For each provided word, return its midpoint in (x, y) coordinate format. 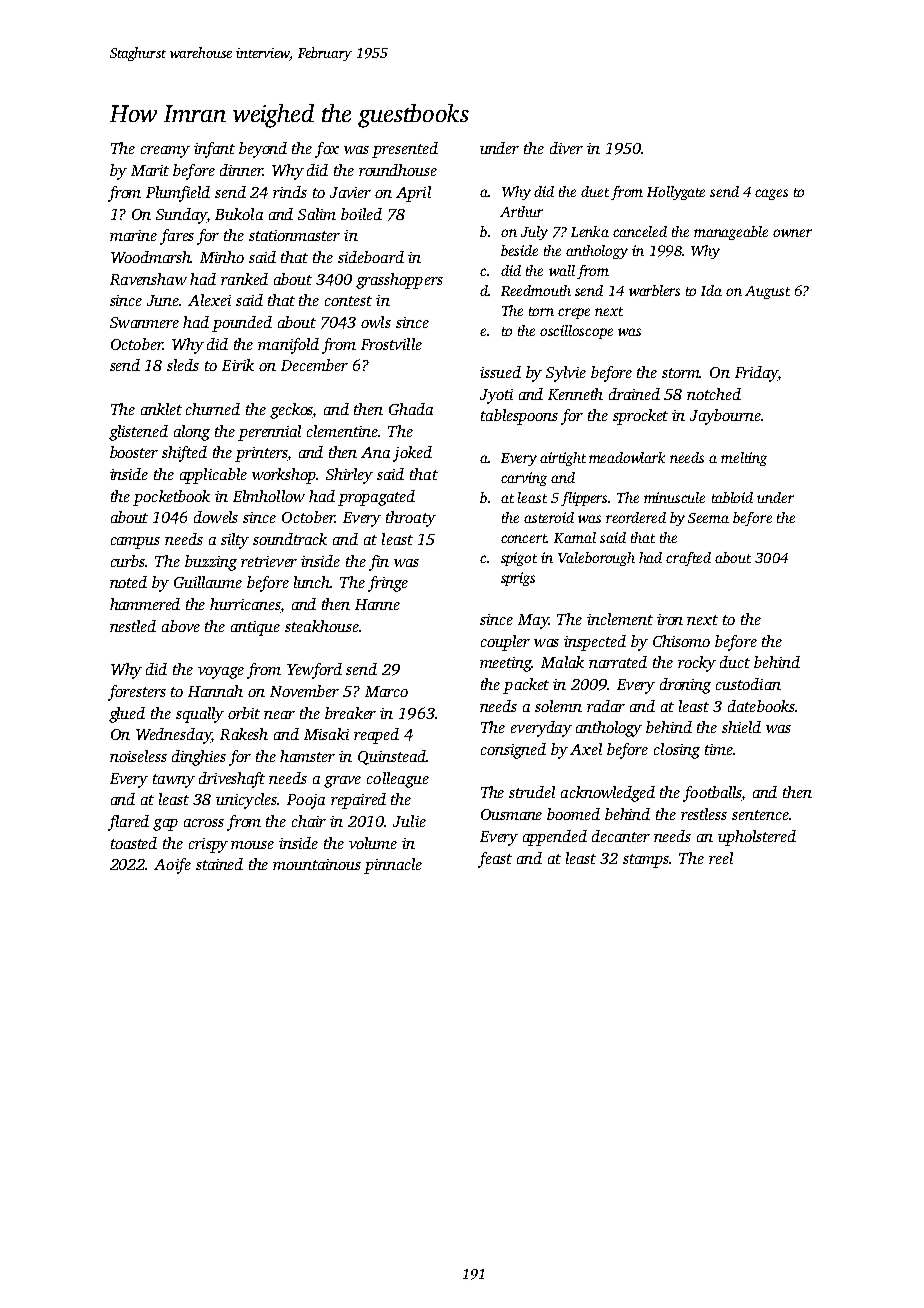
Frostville (391, 344)
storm (681, 373)
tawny (174, 781)
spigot (519, 559)
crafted (688, 559)
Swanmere (144, 322)
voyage (221, 673)
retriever (269, 561)
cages (771, 194)
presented (405, 150)
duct (735, 662)
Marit (150, 170)
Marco (386, 691)
